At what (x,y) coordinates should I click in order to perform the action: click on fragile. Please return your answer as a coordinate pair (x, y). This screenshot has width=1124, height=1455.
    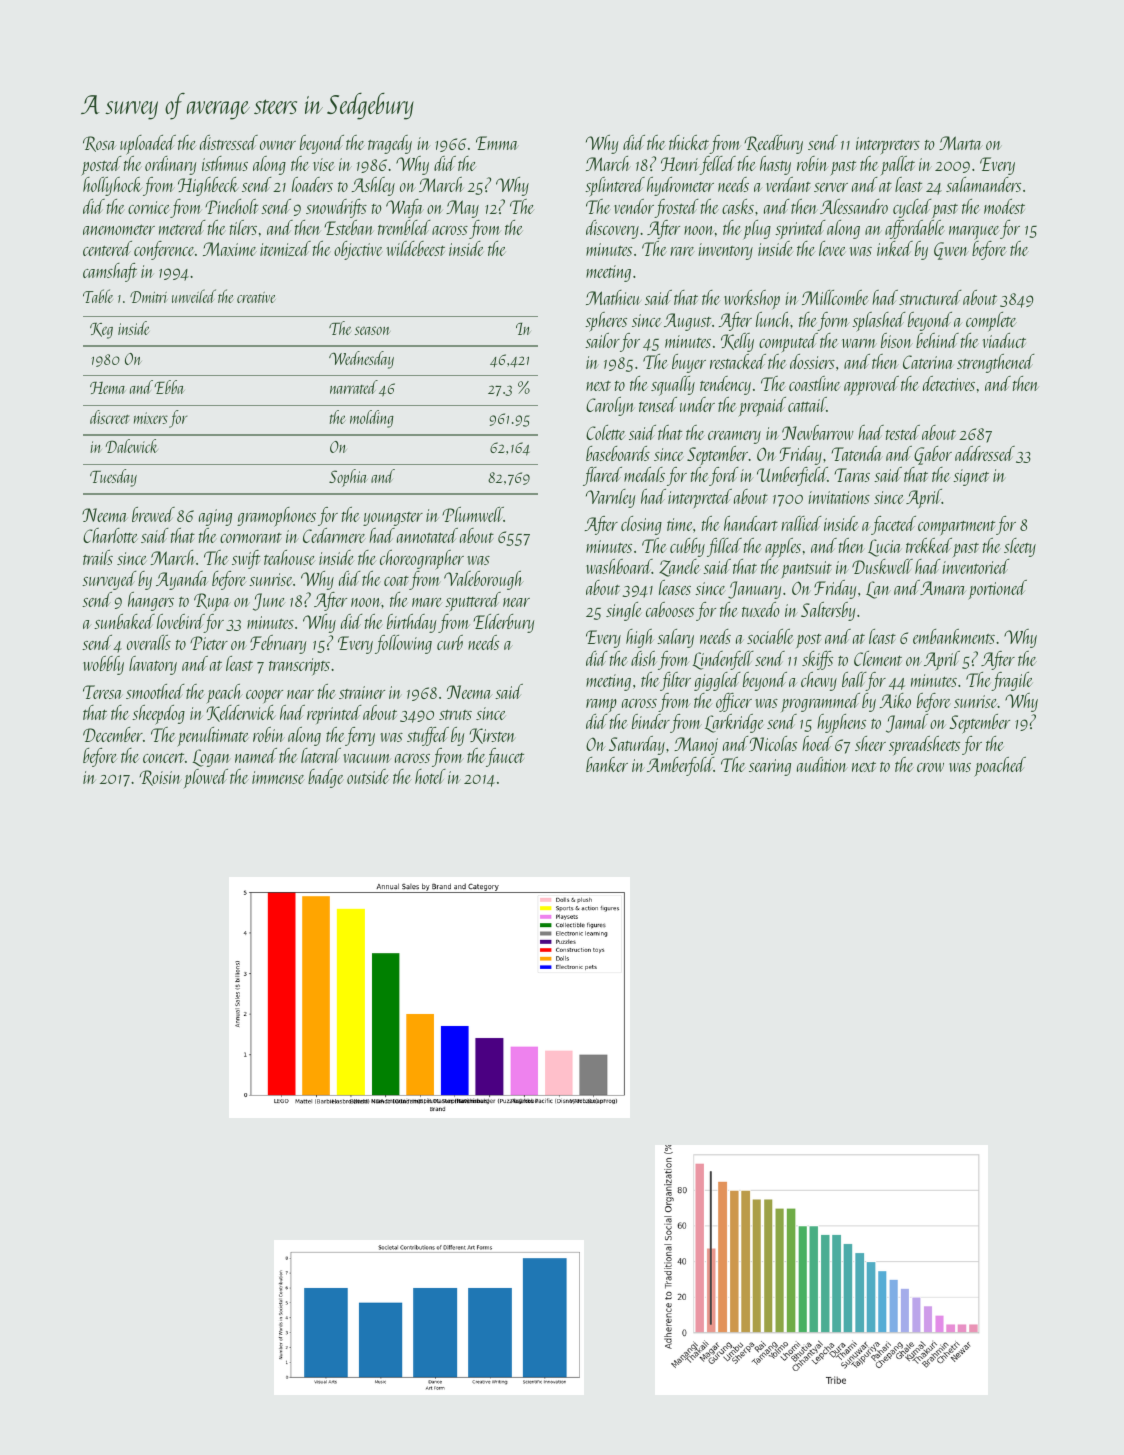
    Looking at the image, I should click on (1011, 681).
